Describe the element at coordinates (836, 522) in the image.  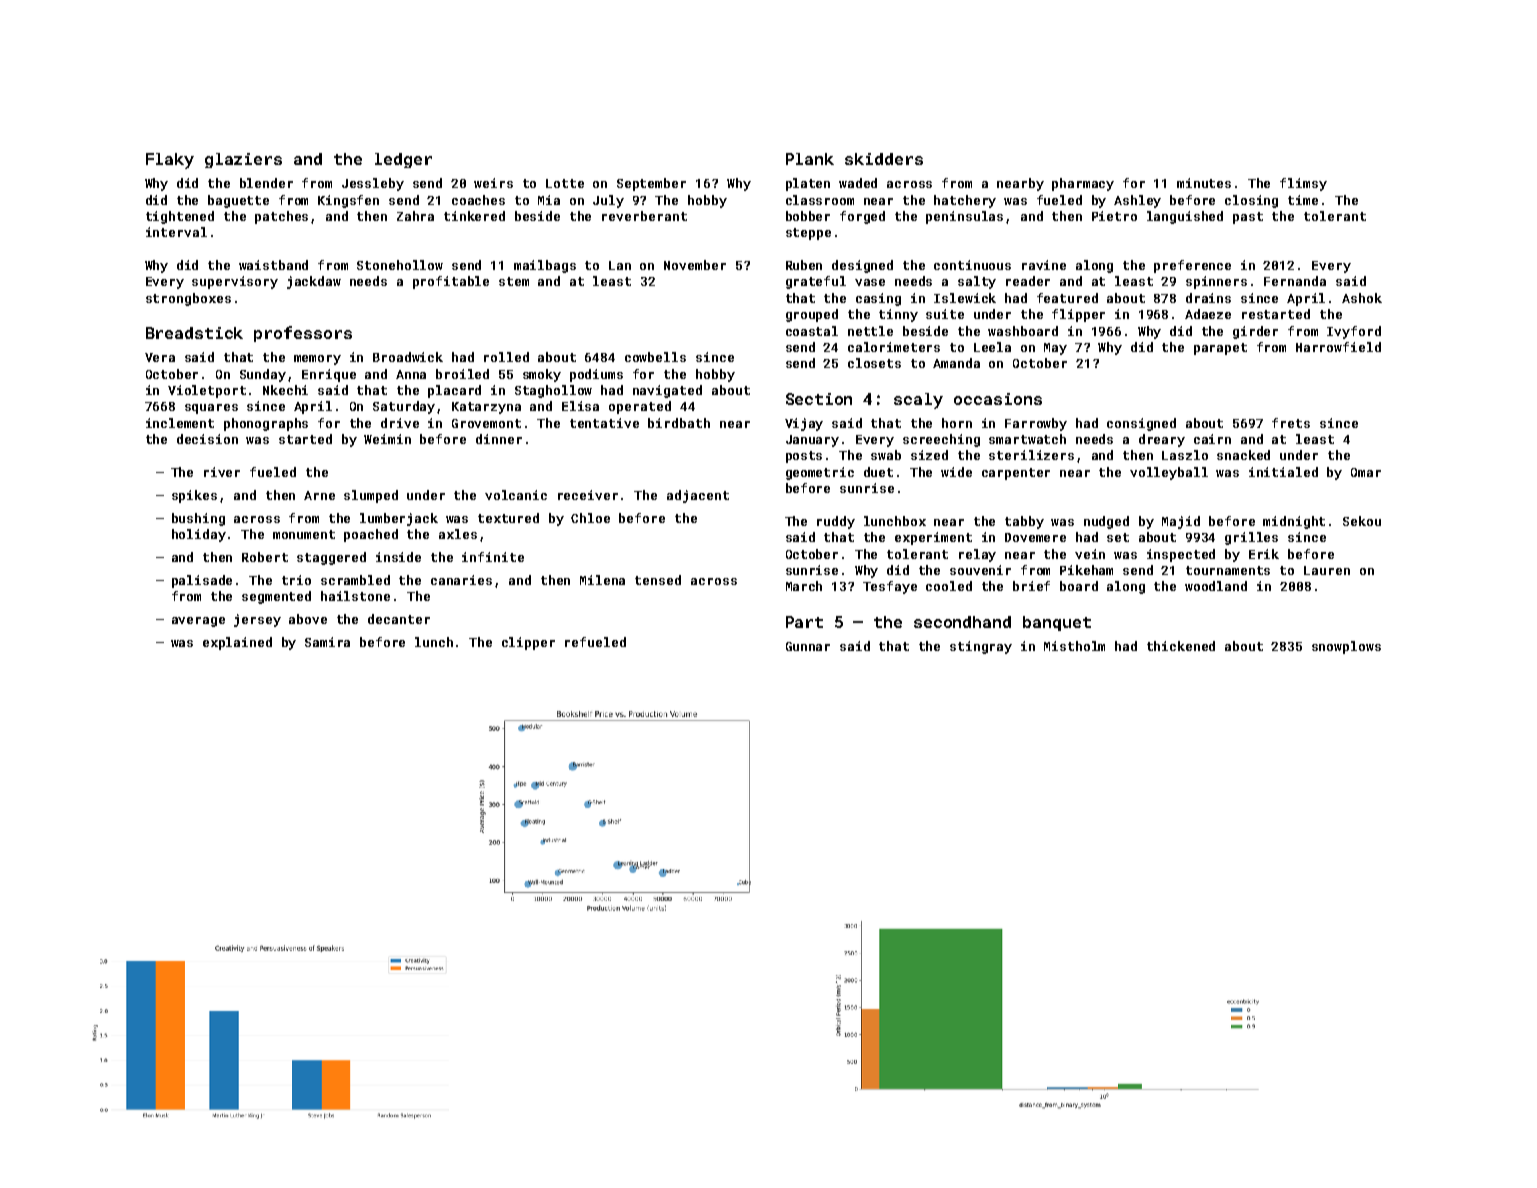
I see `ruddy` at that location.
